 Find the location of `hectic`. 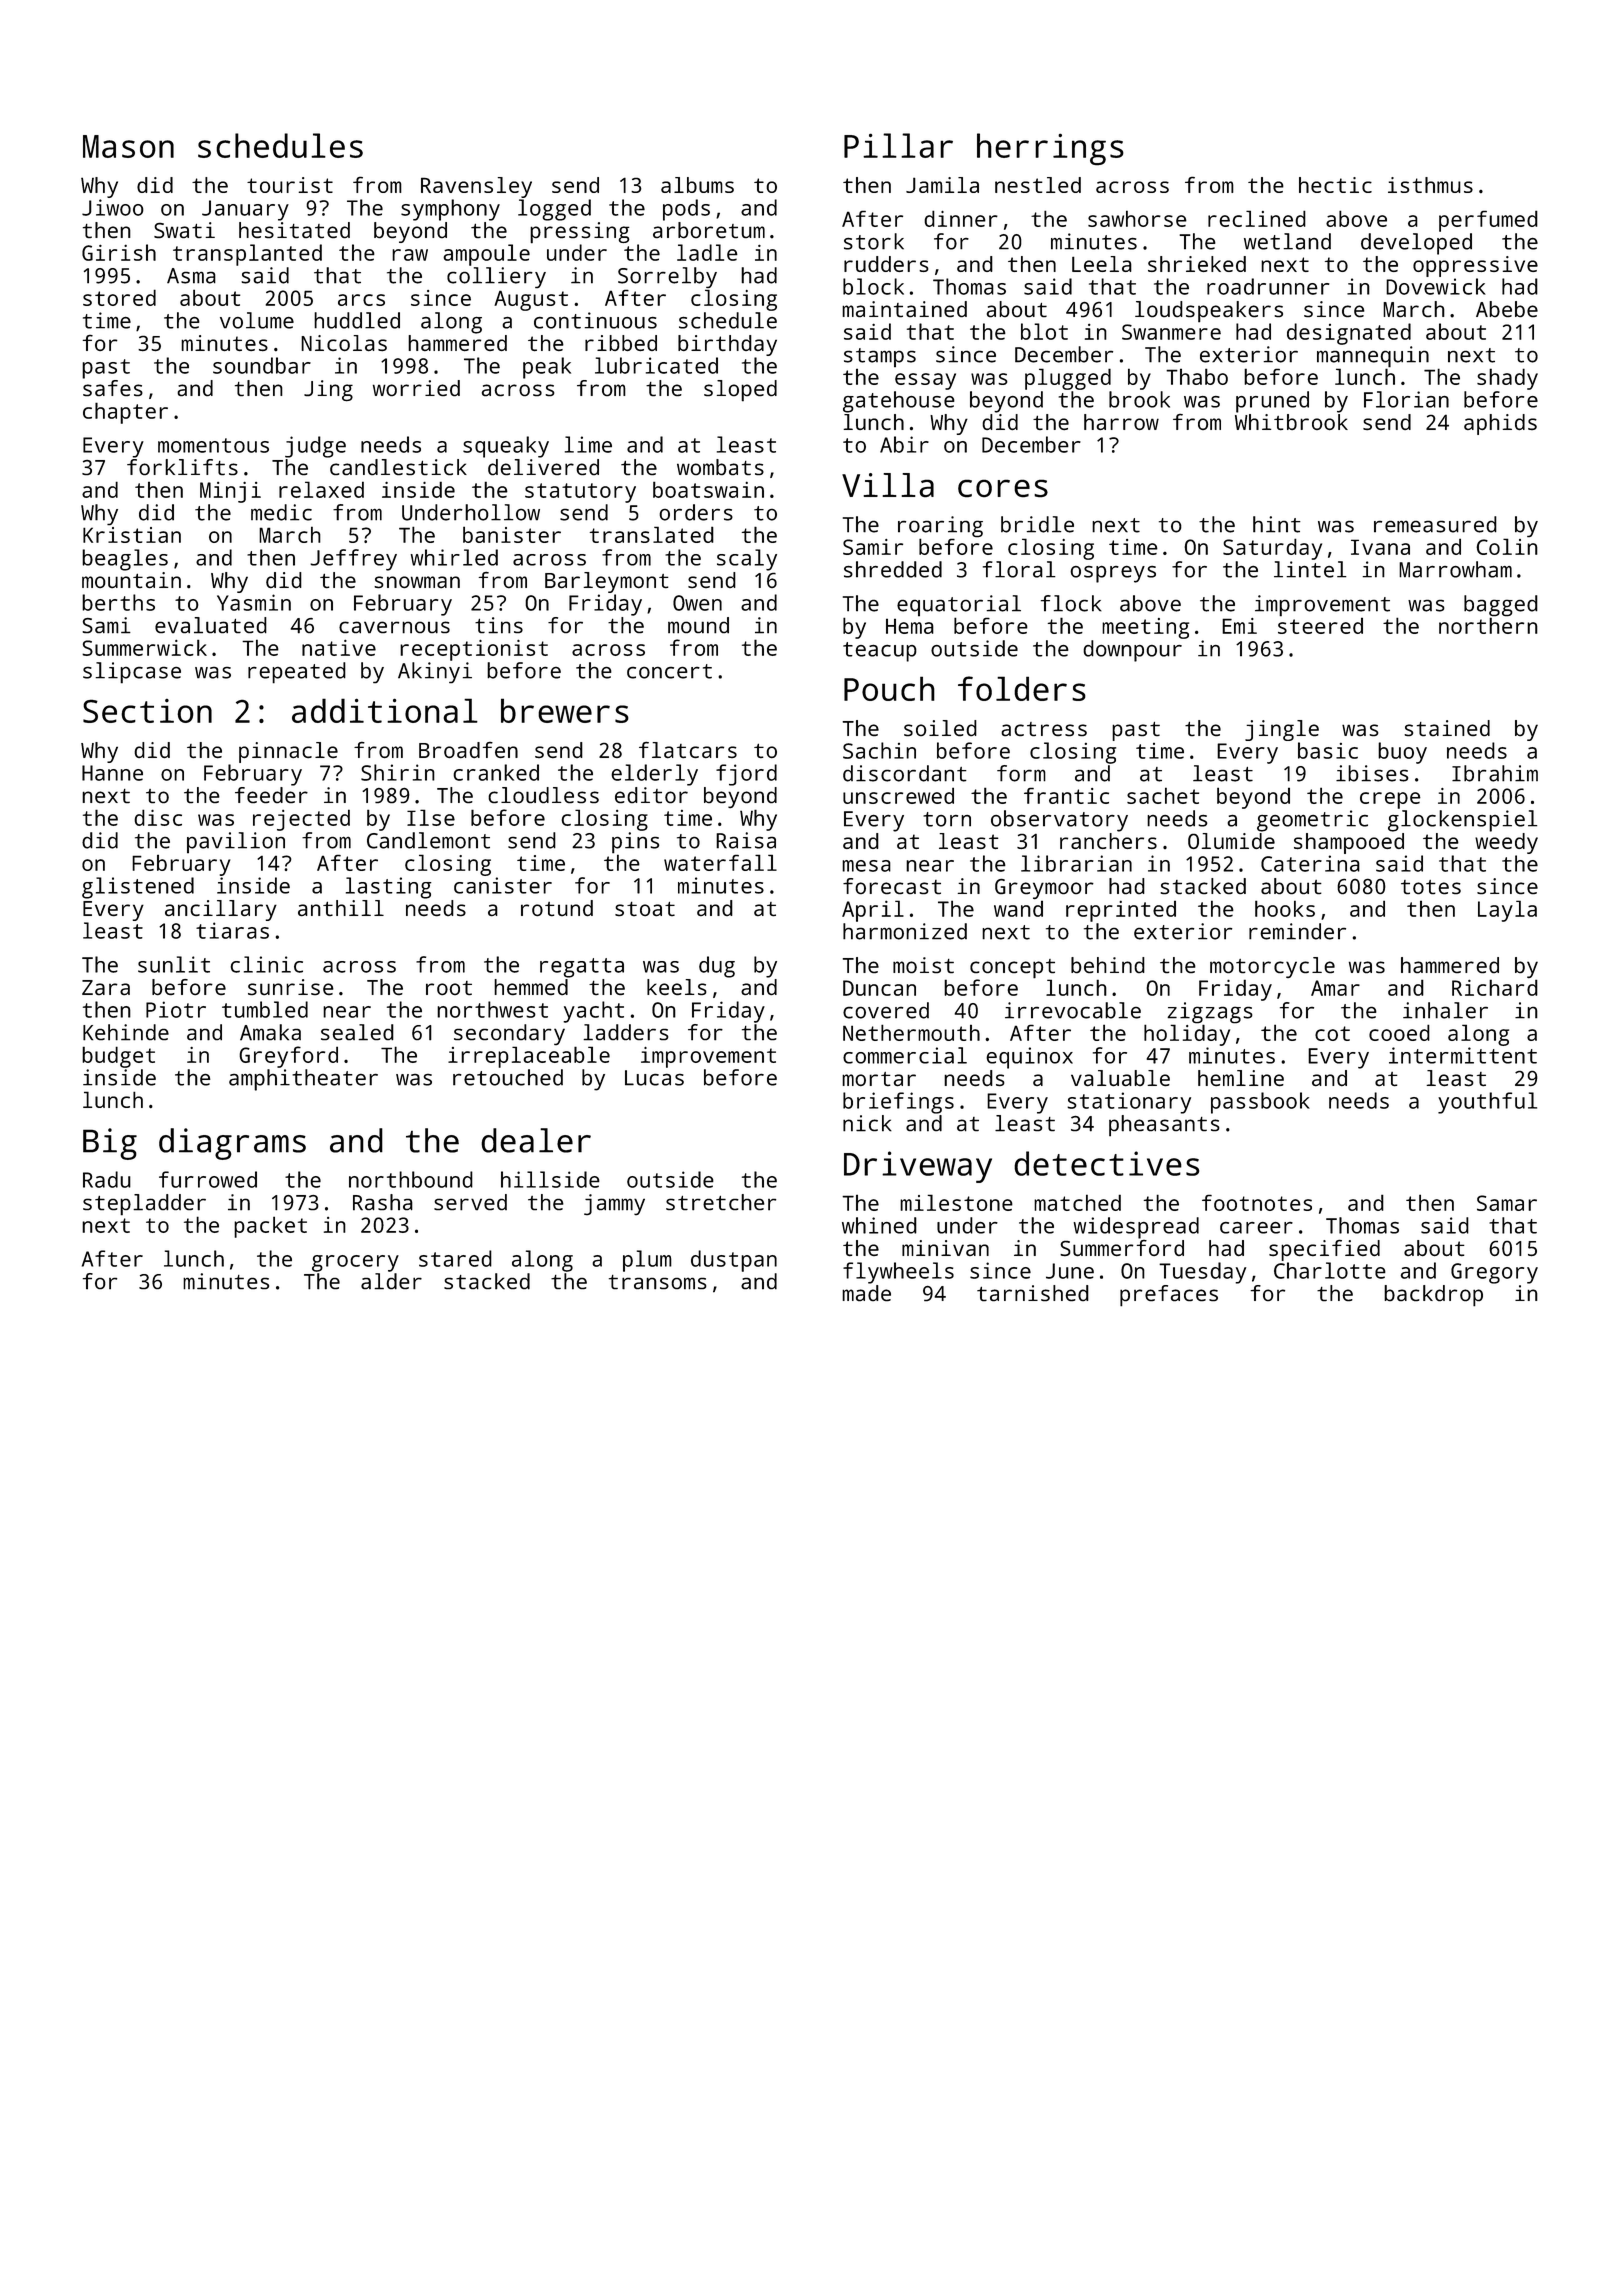

hectic is located at coordinates (1335, 185).
